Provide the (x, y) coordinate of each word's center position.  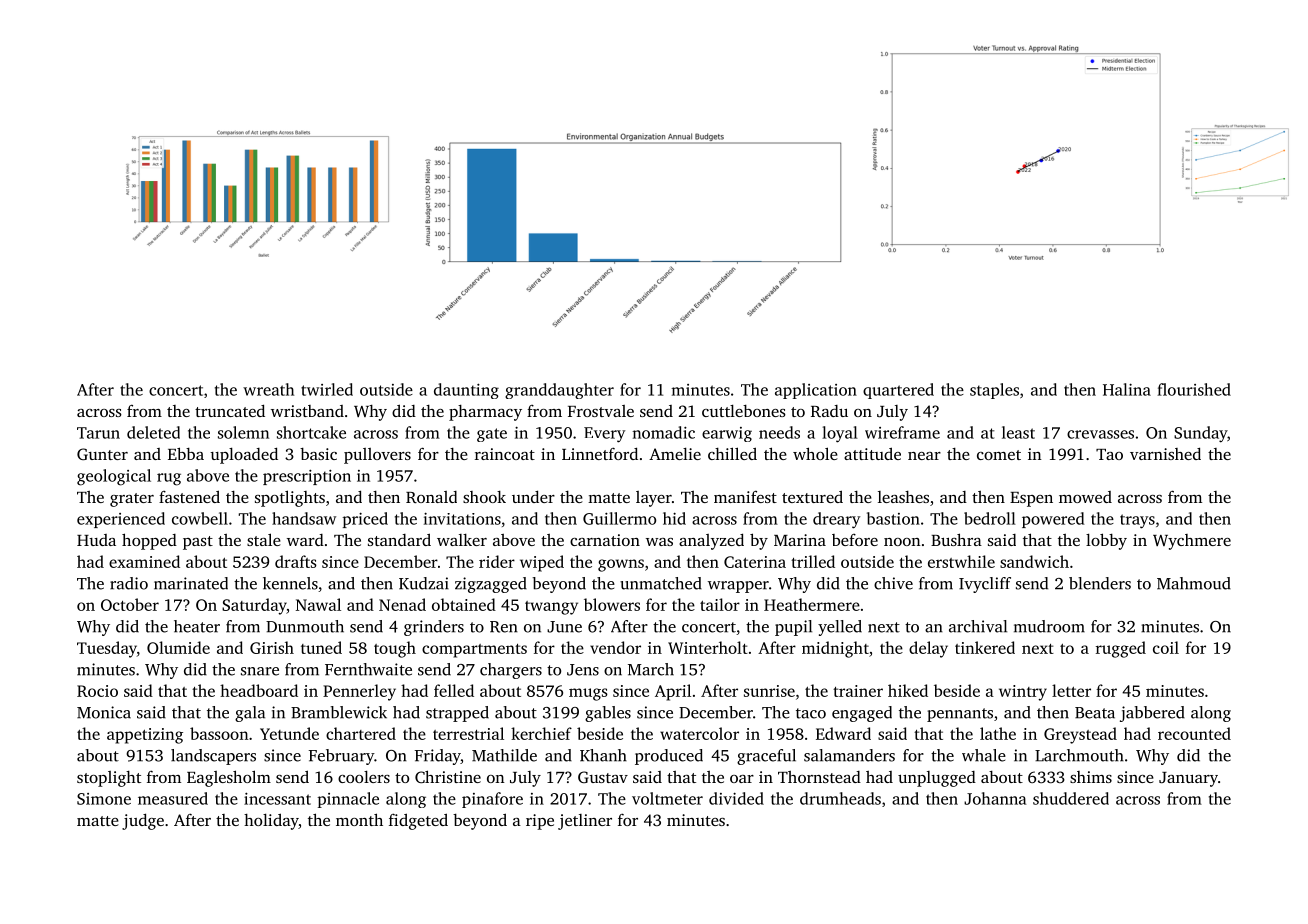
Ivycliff (985, 585)
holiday (271, 821)
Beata (1095, 713)
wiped (542, 563)
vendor (615, 647)
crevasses (1100, 434)
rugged (1121, 649)
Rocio (97, 691)
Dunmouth (305, 626)
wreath (268, 389)
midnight (835, 649)
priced (365, 520)
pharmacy (485, 413)
